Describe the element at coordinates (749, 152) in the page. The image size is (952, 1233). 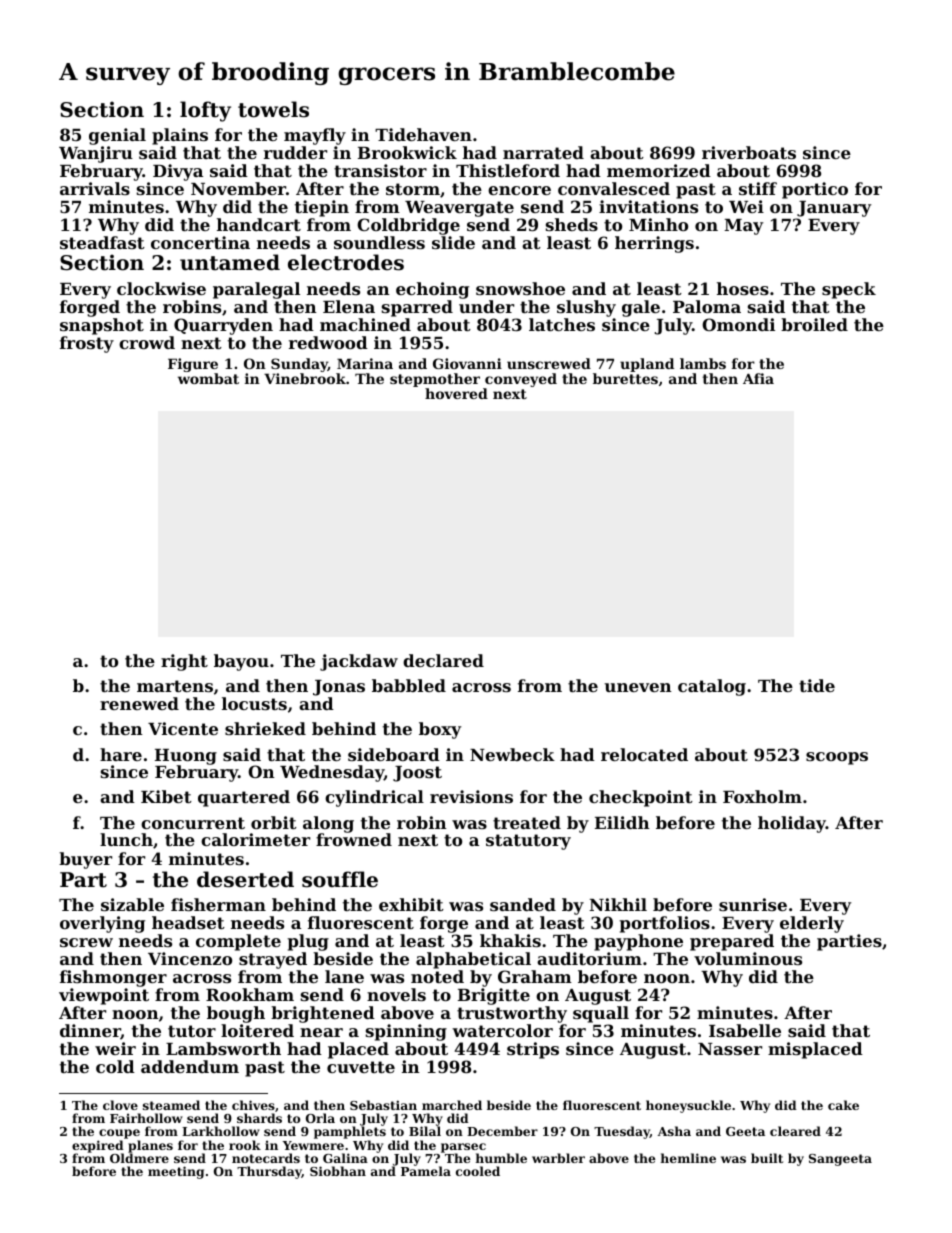
I see `riverboats` at that location.
